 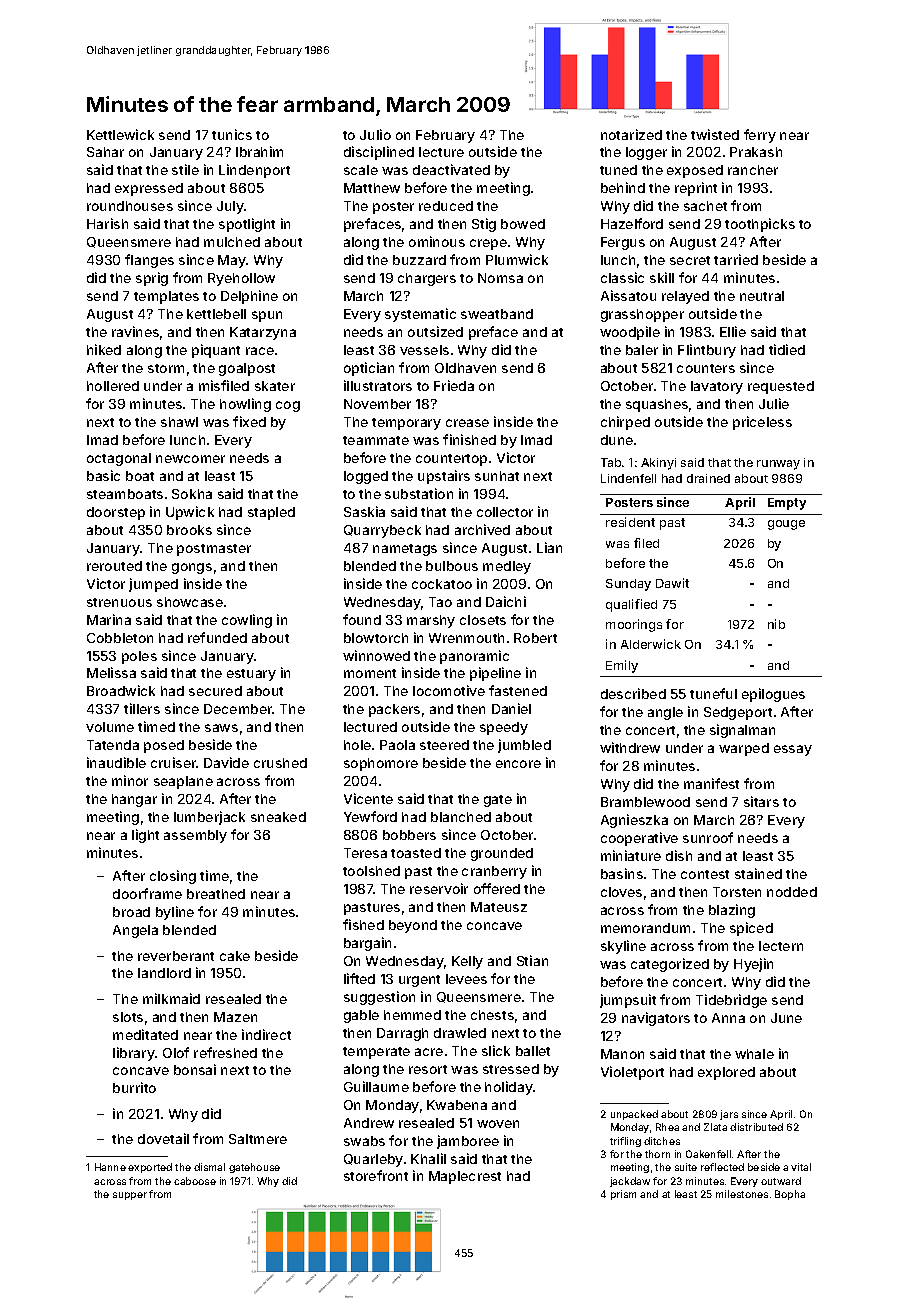 What do you see at coordinates (645, 928) in the document?
I see `memorandum` at bounding box center [645, 928].
